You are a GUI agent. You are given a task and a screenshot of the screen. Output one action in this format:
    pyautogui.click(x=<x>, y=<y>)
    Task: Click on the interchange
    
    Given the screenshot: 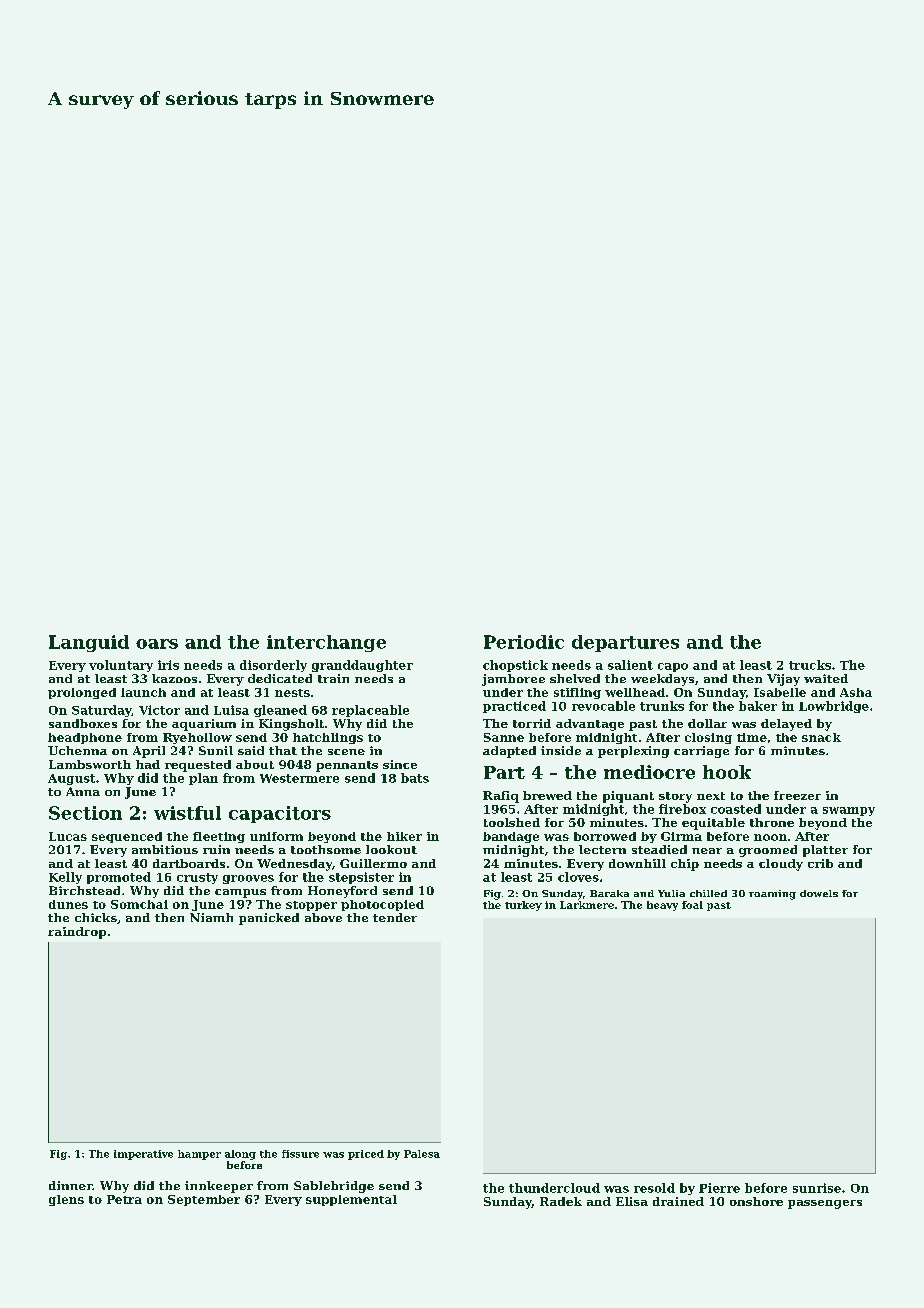 What is the action you would take?
    pyautogui.click(x=326, y=643)
